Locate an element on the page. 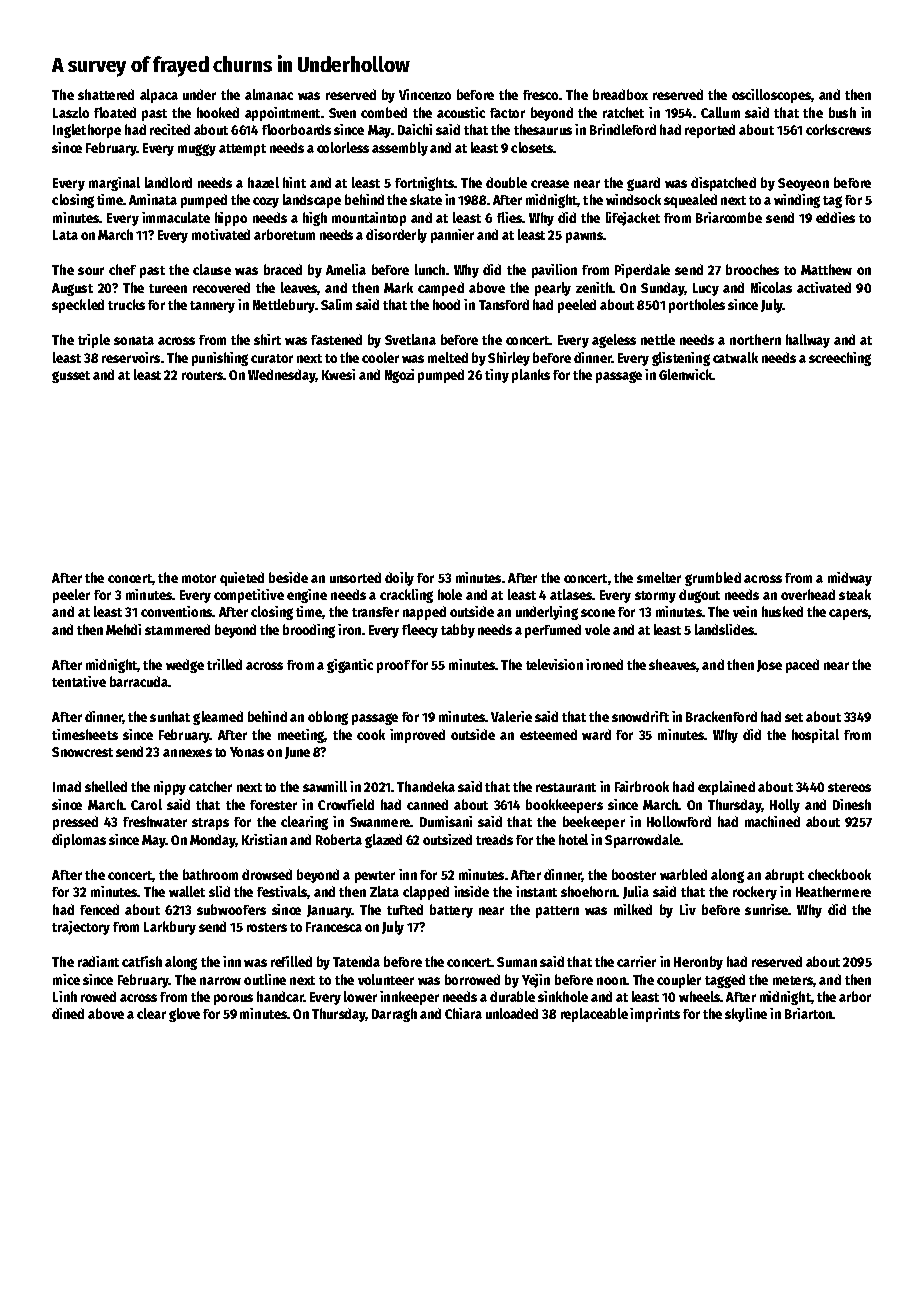  Snowcrest is located at coordinates (82, 752).
